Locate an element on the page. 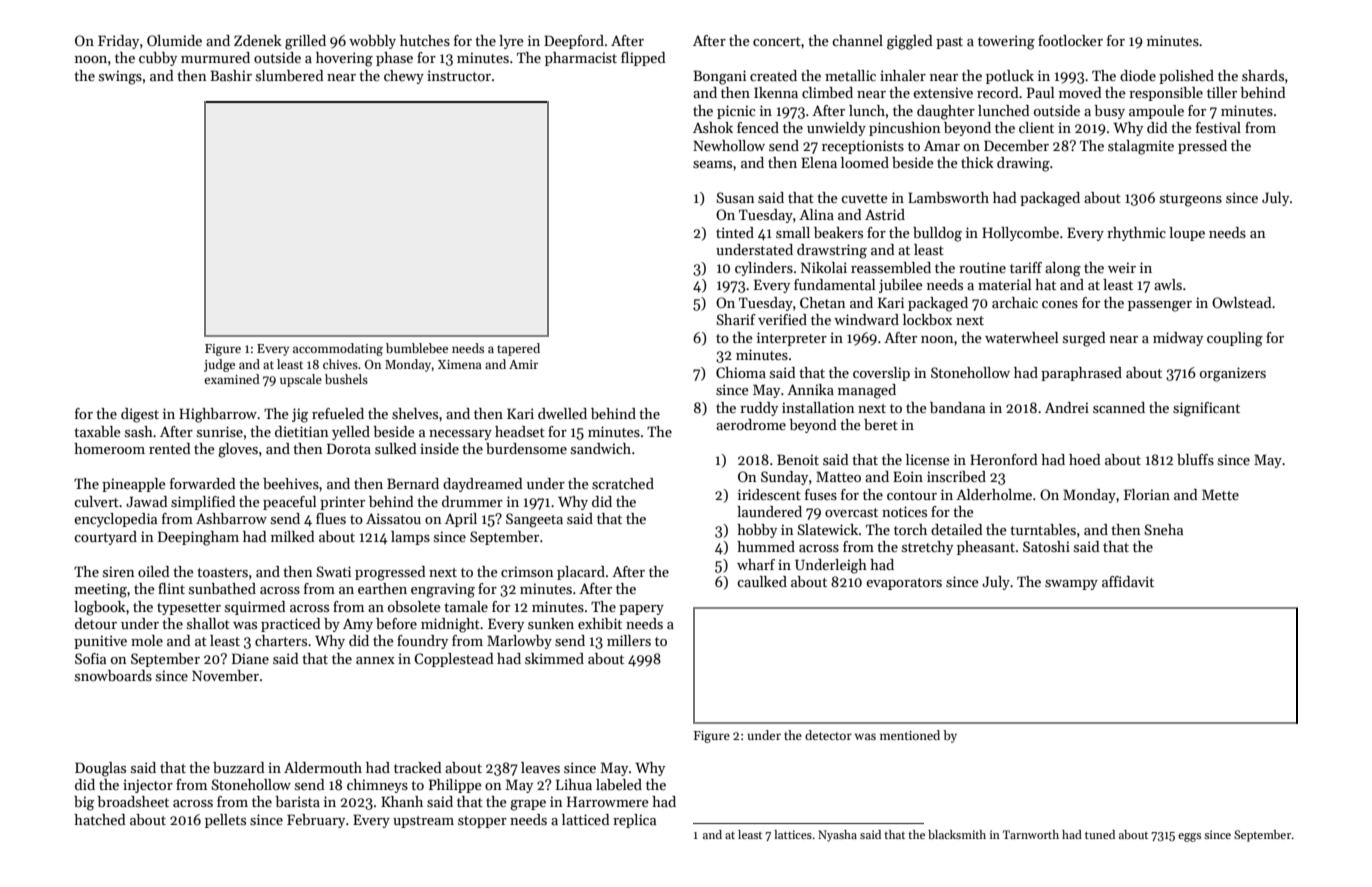 The height and width of the image is (887, 1372). skimmed is located at coordinates (554, 658).
